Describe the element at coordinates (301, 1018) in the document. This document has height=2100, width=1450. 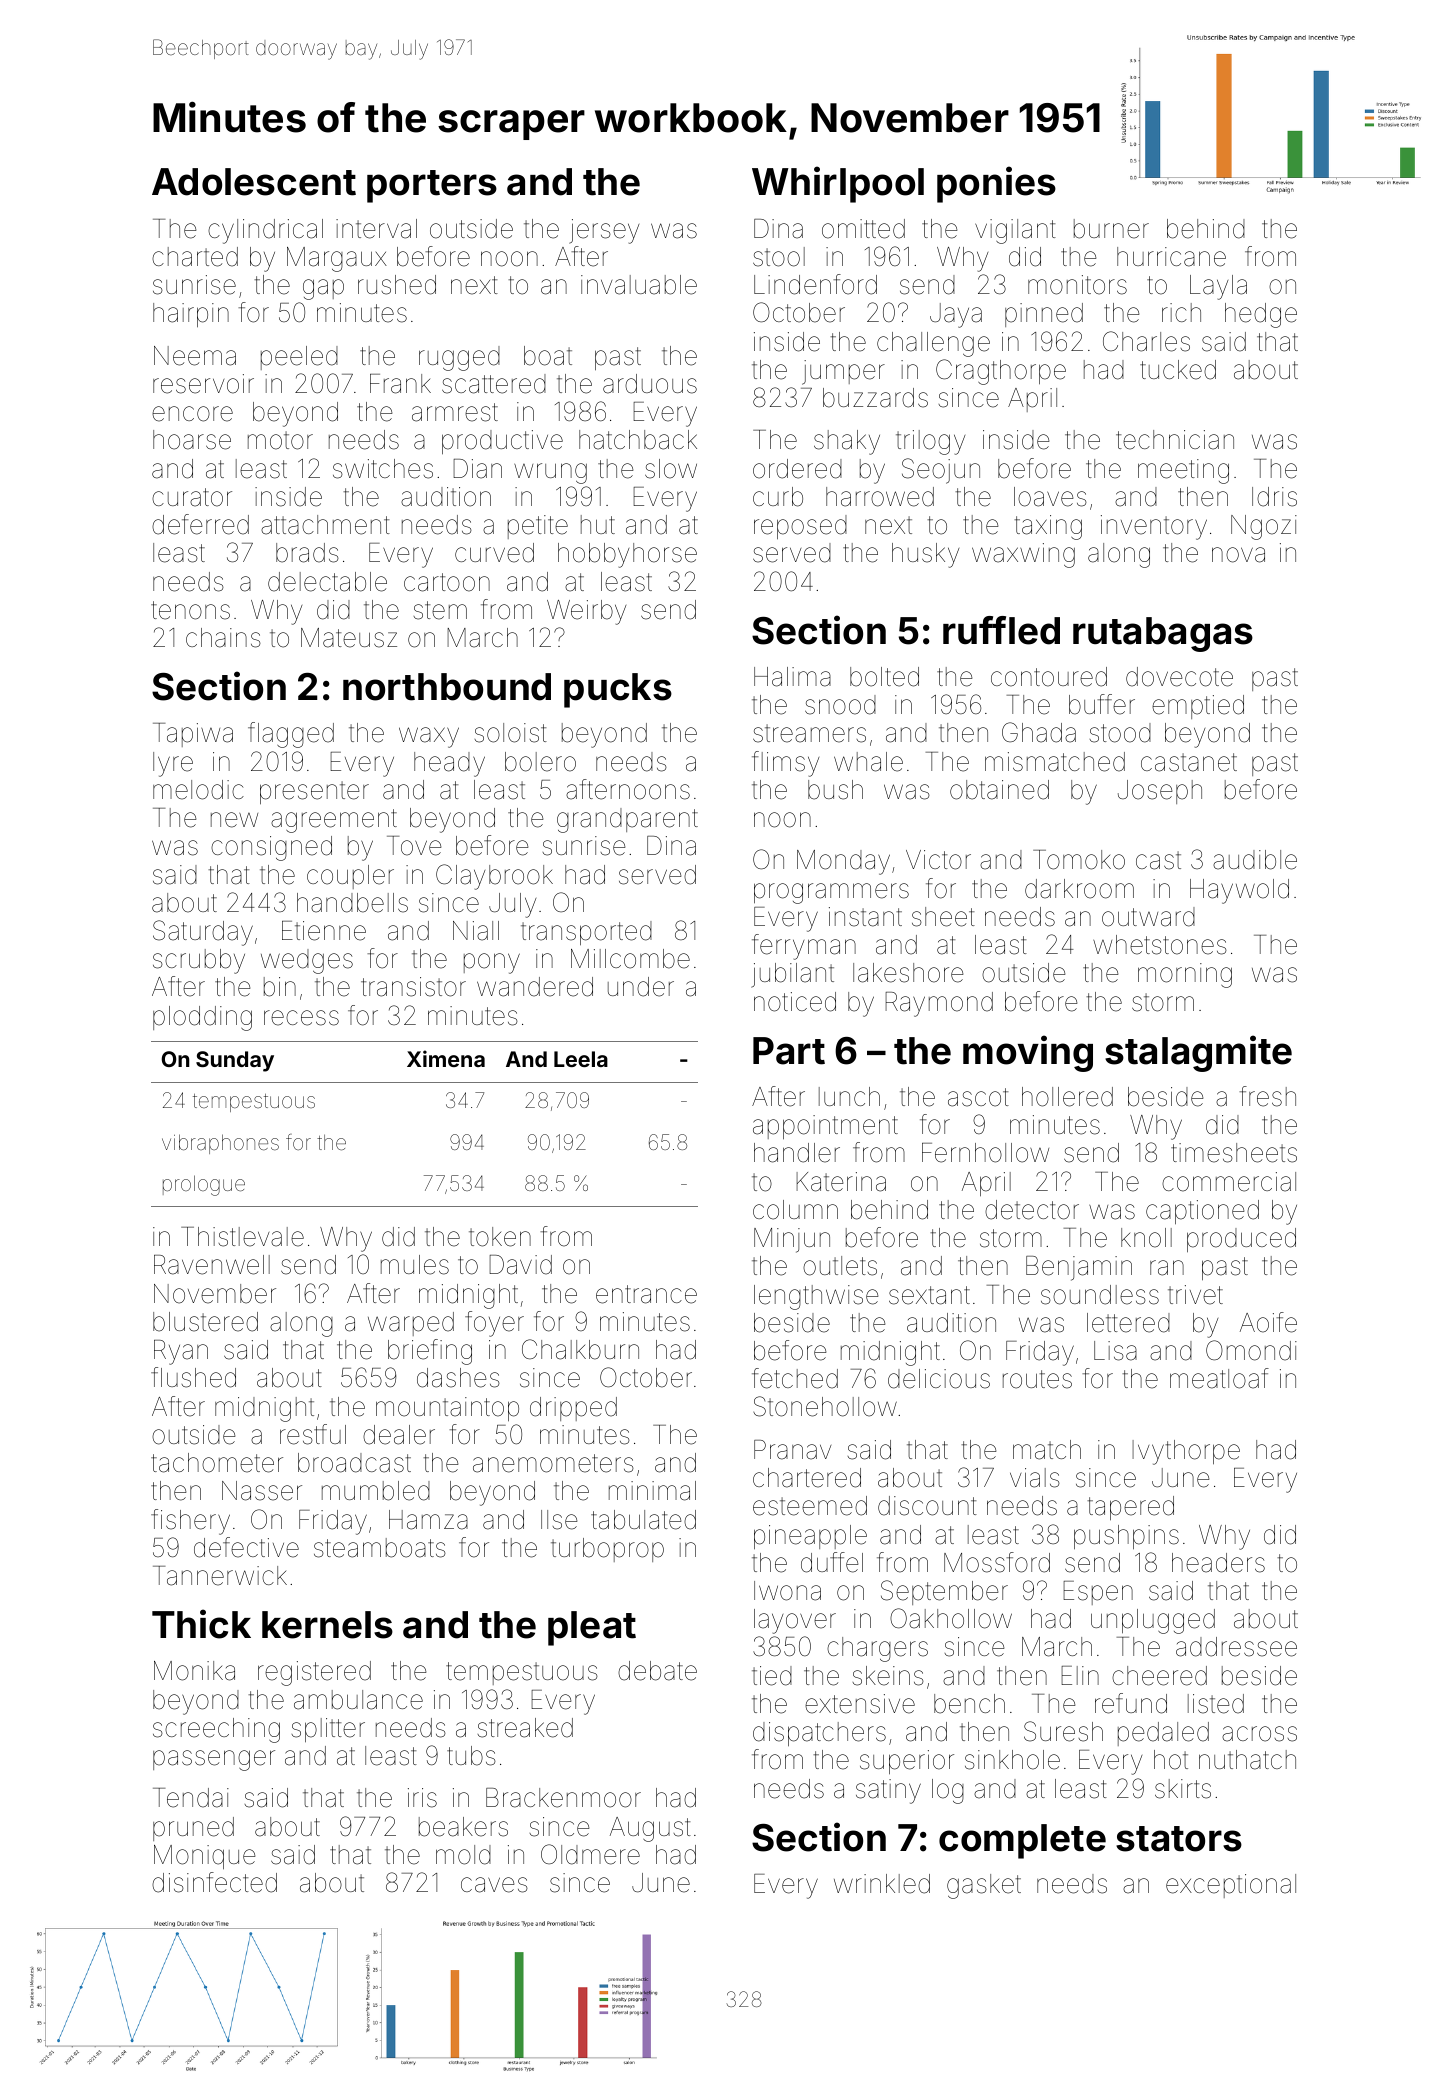
I see `recess` at that location.
